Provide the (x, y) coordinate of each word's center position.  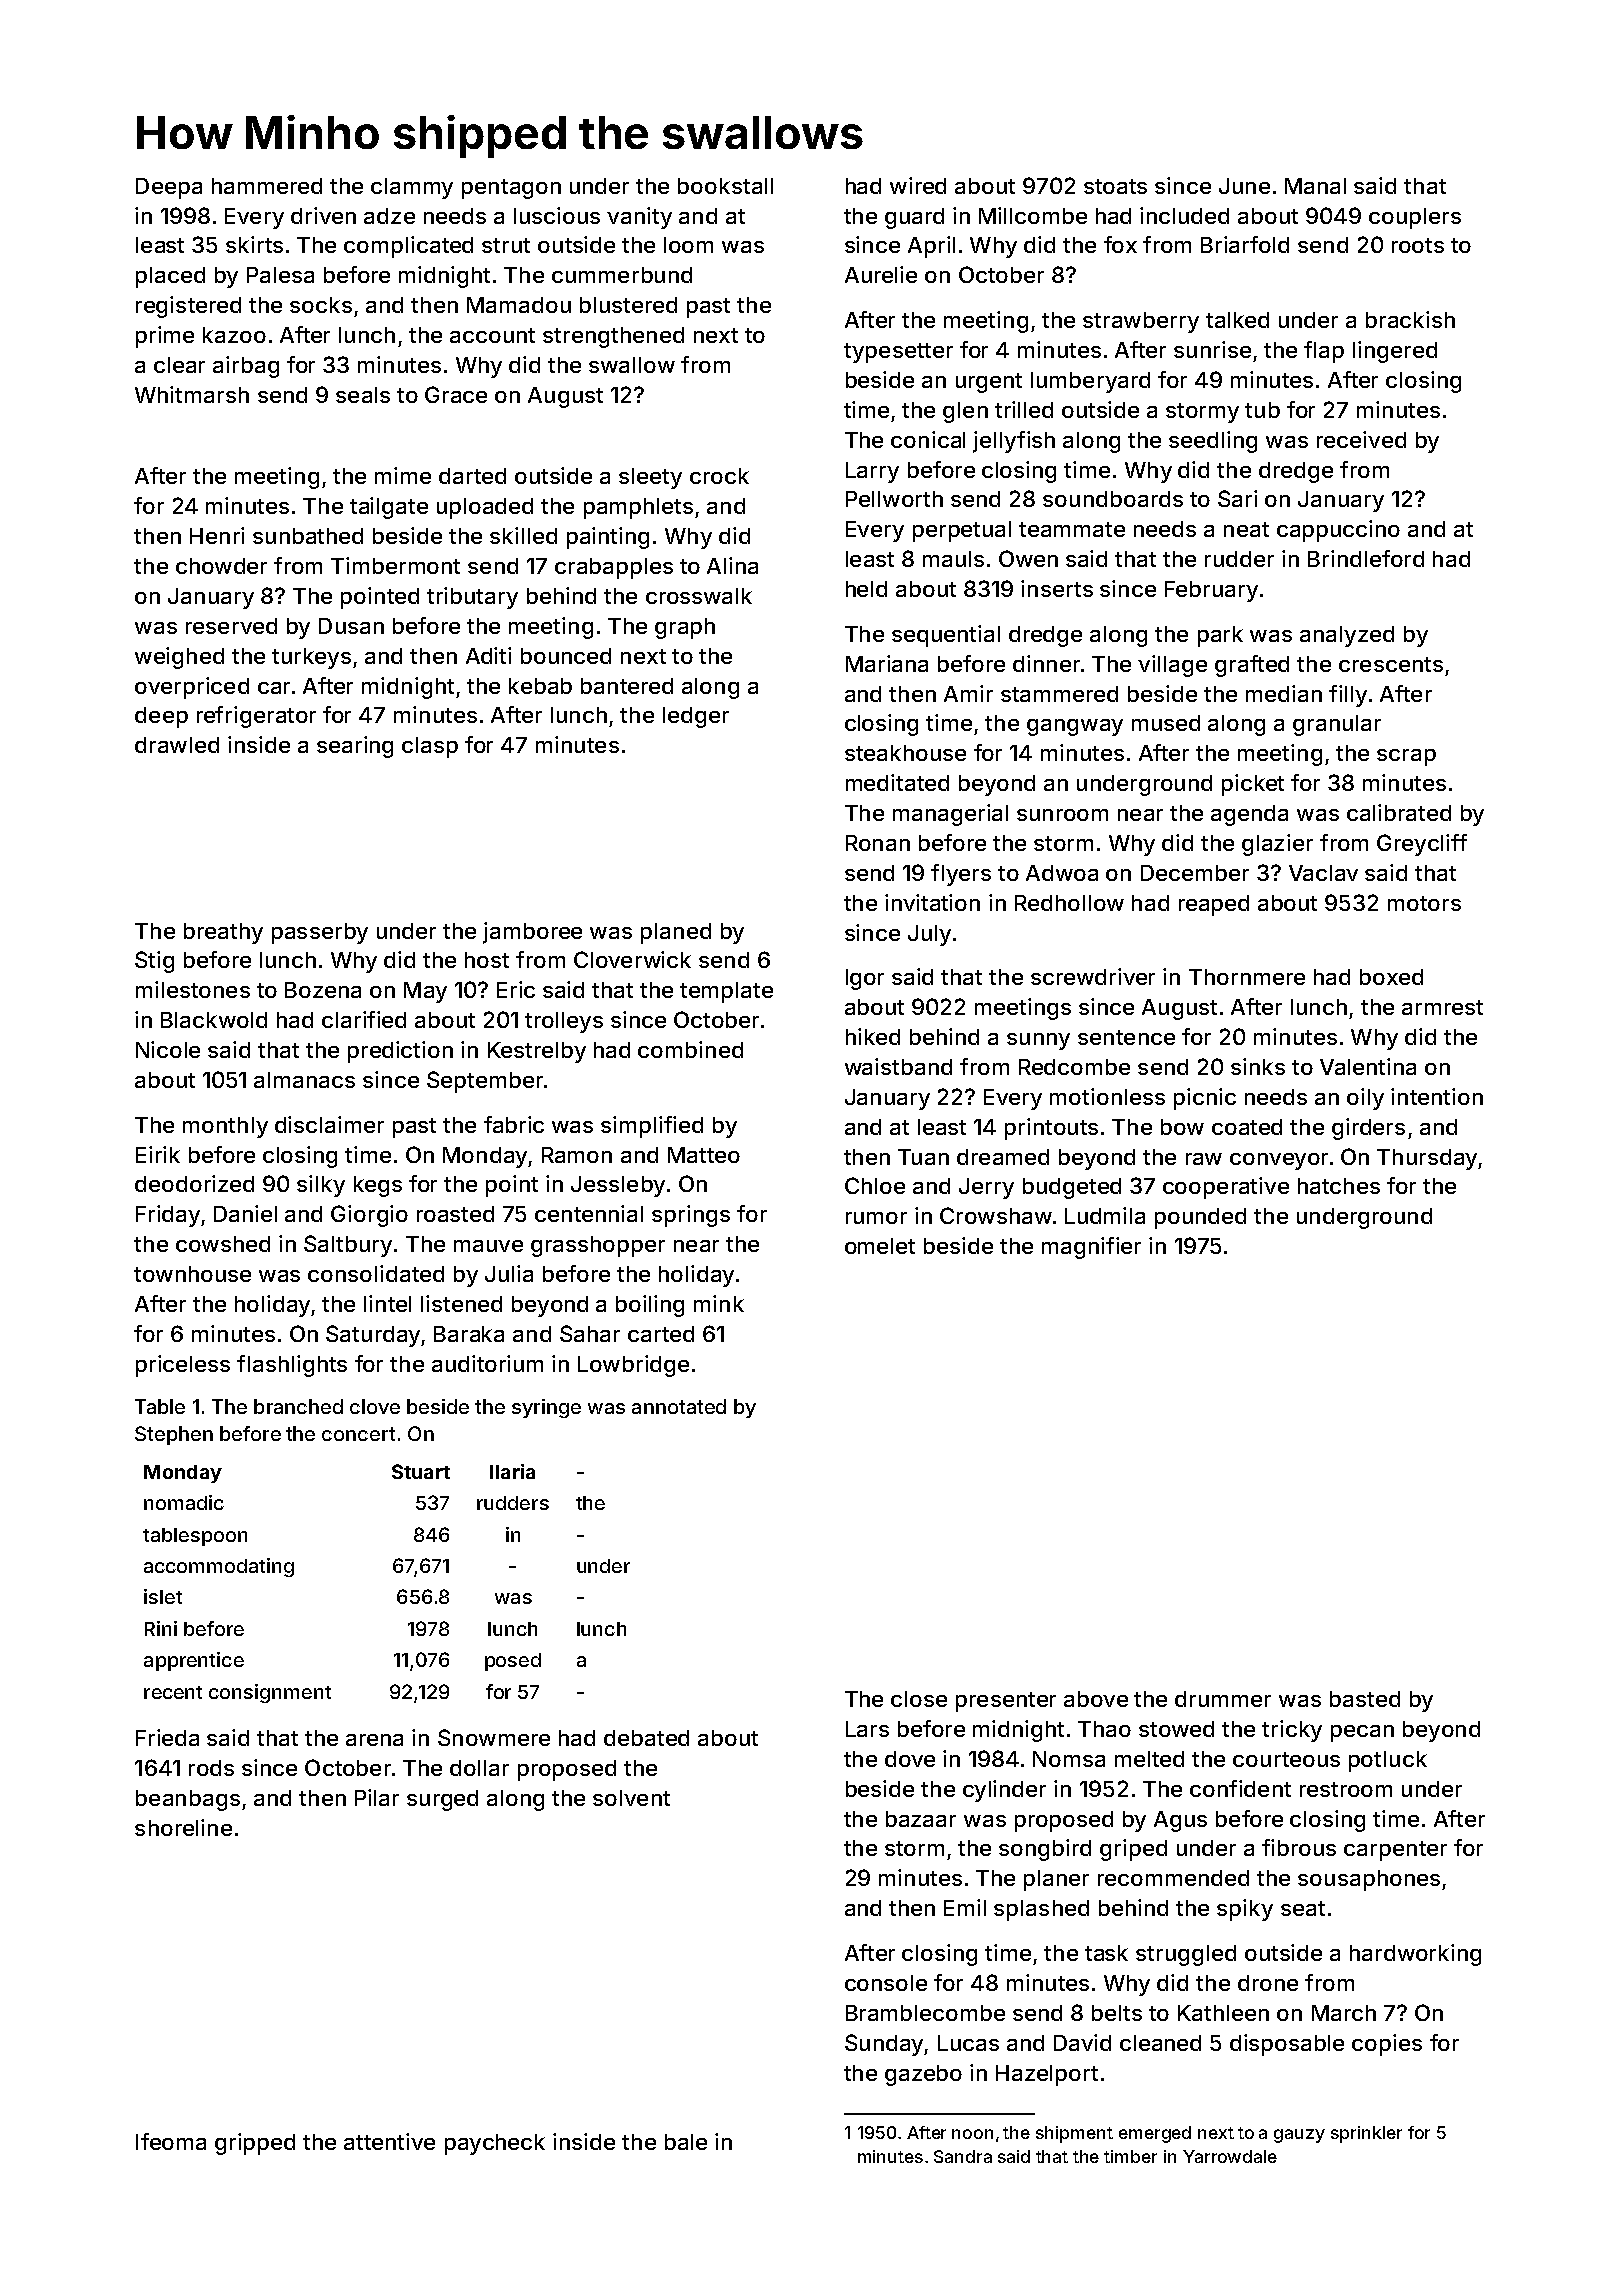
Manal (1315, 186)
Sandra (963, 2156)
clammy (412, 188)
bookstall (725, 186)
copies (1387, 2045)
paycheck (495, 2144)
